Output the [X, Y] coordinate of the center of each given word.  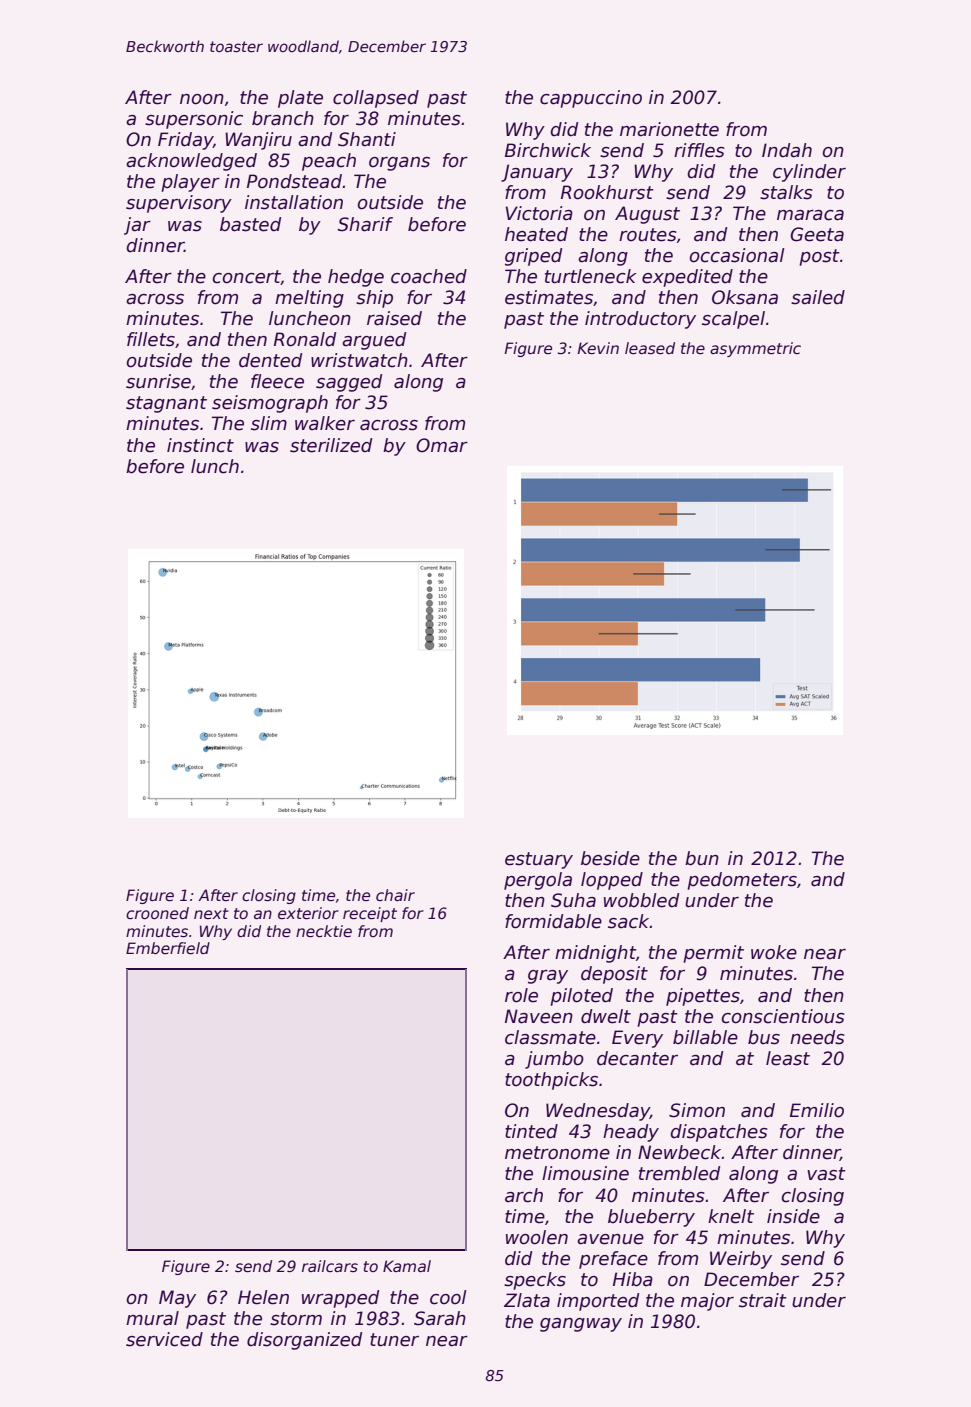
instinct [200, 445]
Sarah [440, 1318]
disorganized [304, 1341]
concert [246, 277]
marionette [669, 129]
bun [702, 858]
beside [610, 858]
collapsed [376, 99]
